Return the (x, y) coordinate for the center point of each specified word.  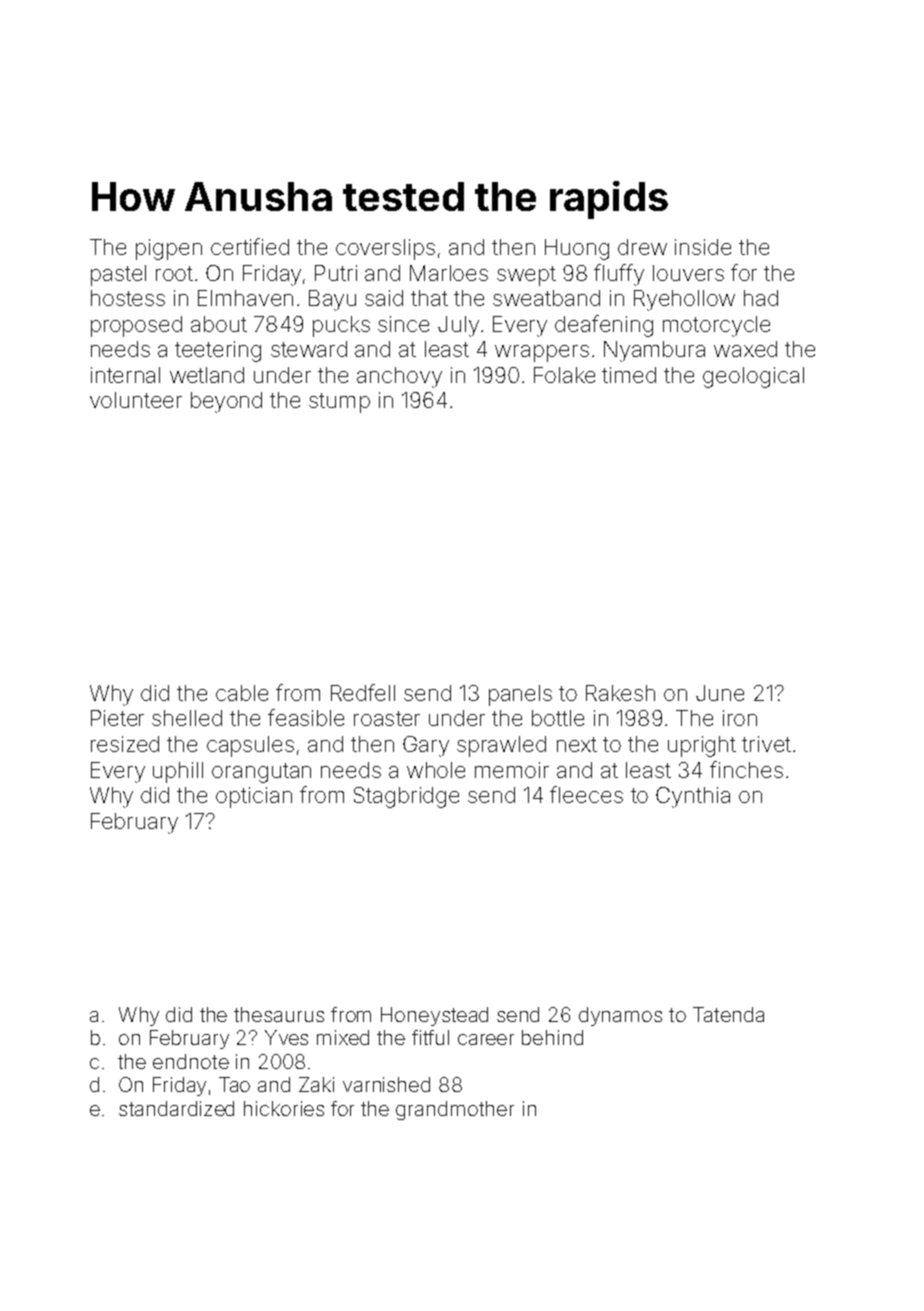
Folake (564, 375)
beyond (226, 402)
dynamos (620, 1016)
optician (254, 797)
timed (629, 375)
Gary (426, 746)
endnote (191, 1061)
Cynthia (693, 797)
